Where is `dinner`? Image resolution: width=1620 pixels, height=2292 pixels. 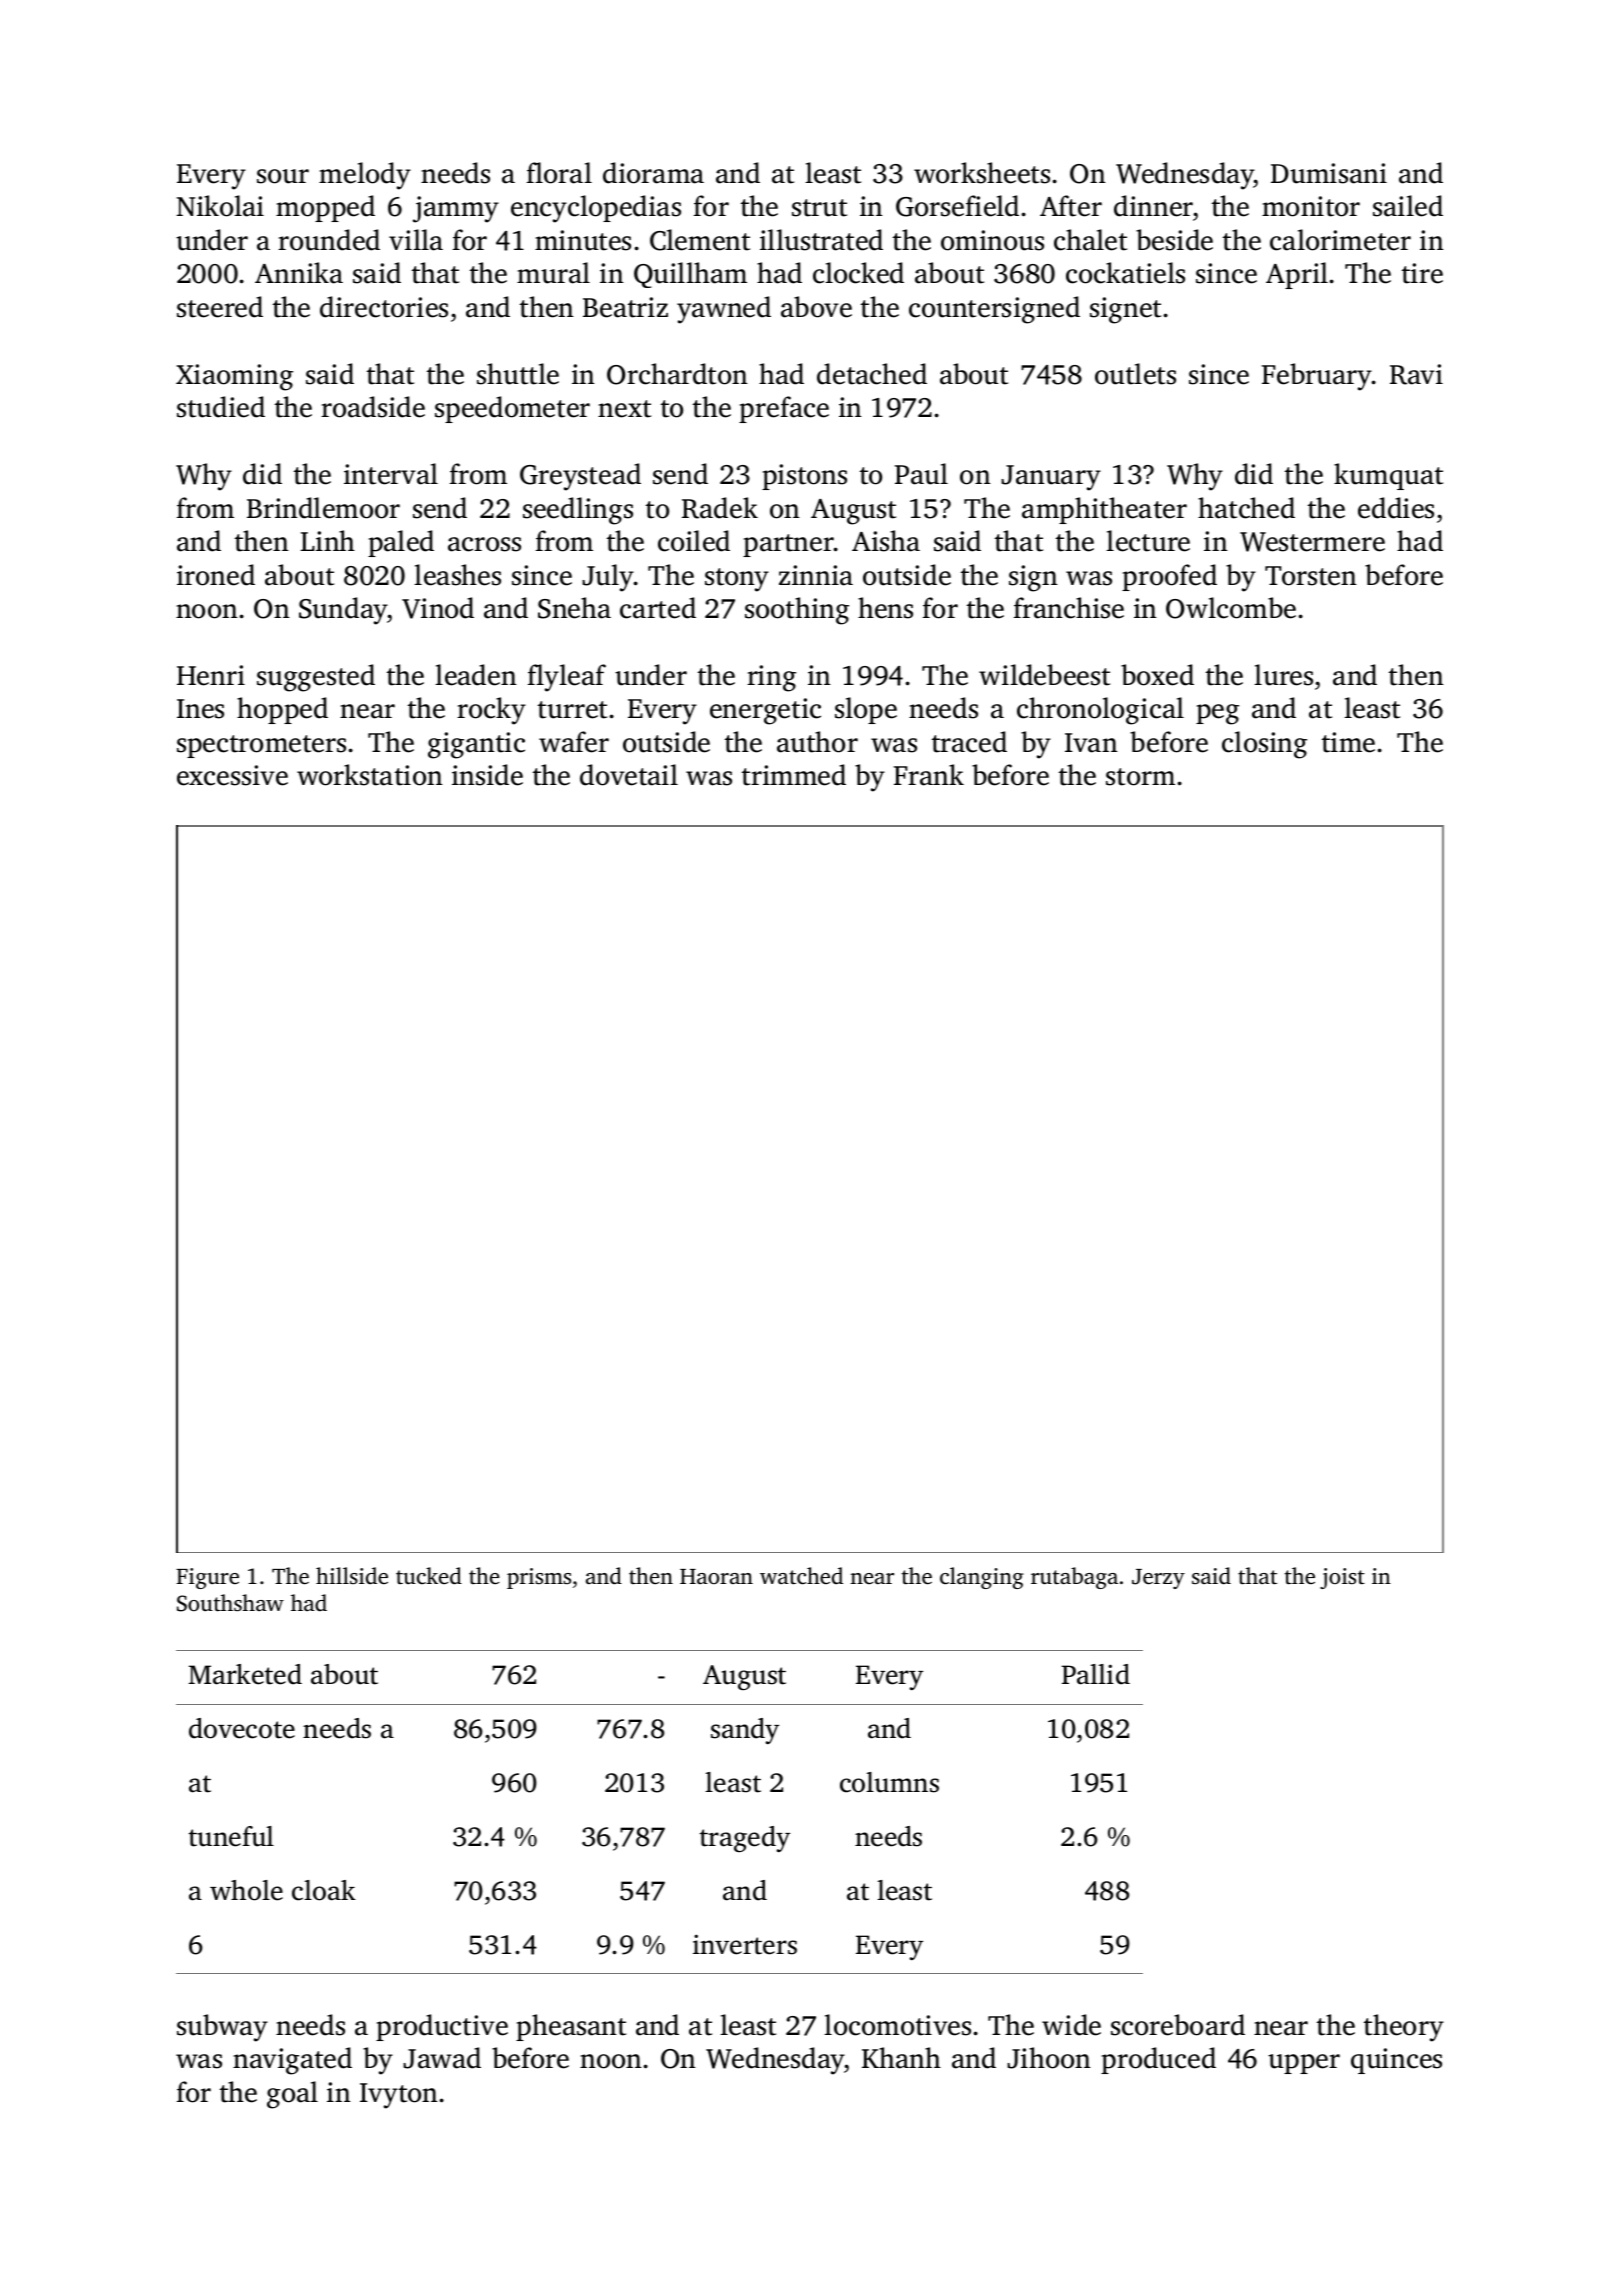 dinner is located at coordinates (1153, 206).
